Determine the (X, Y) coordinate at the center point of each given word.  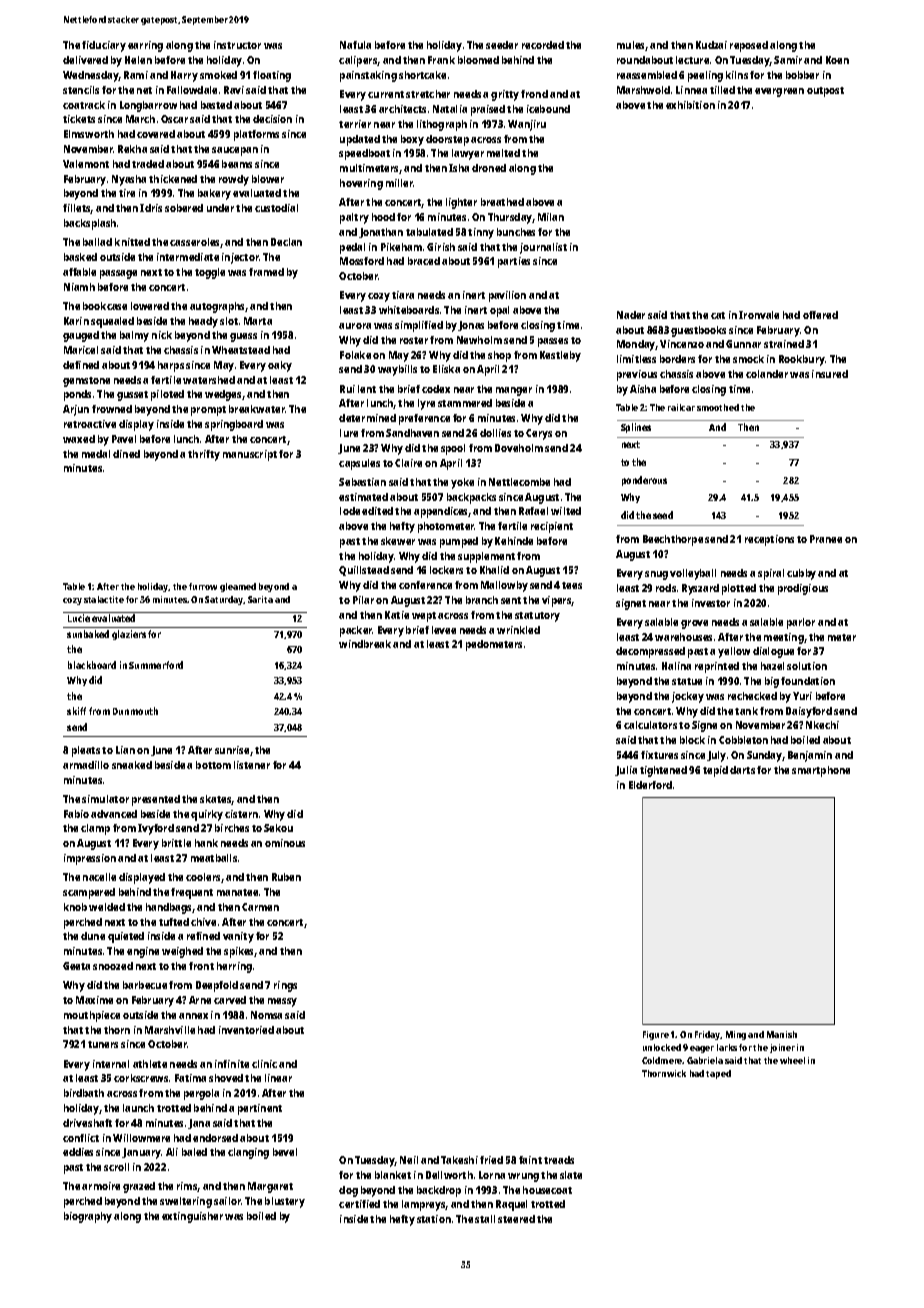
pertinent (260, 1109)
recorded (543, 45)
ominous (285, 843)
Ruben (286, 877)
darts (742, 770)
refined (203, 936)
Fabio (76, 814)
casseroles (194, 242)
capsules (359, 464)
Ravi (234, 90)
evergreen (779, 92)
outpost (825, 92)
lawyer (468, 154)
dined (126, 454)
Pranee (826, 539)
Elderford (650, 785)
